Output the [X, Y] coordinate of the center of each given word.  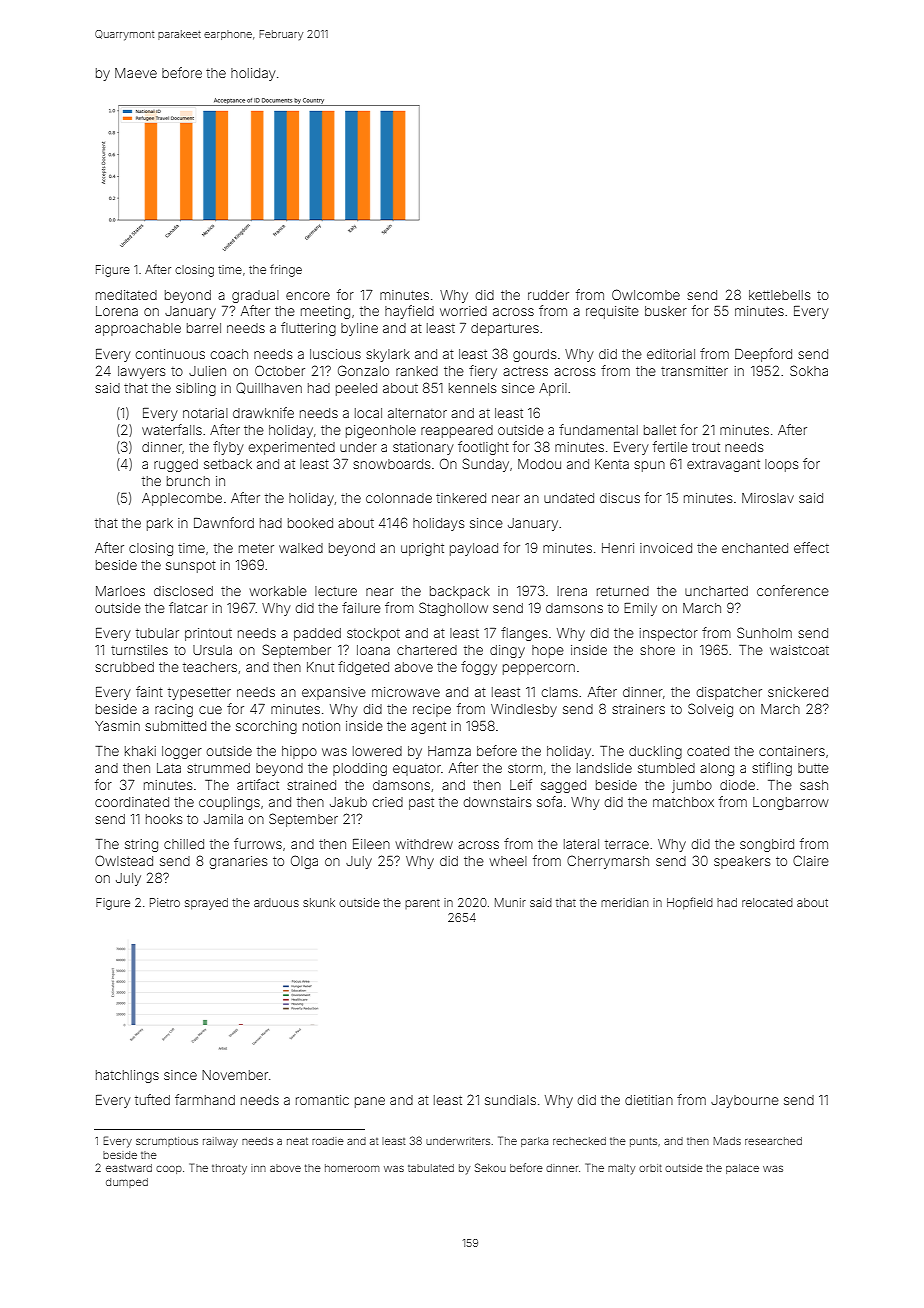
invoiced [666, 548]
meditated [126, 295]
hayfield [409, 312]
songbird [767, 845]
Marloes [120, 591]
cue [210, 710]
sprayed [206, 904]
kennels [472, 388]
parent [422, 904]
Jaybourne [745, 1101]
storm [525, 768]
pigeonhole [381, 431]
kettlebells [779, 295]
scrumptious [167, 1142]
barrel [204, 328]
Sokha [809, 370]
